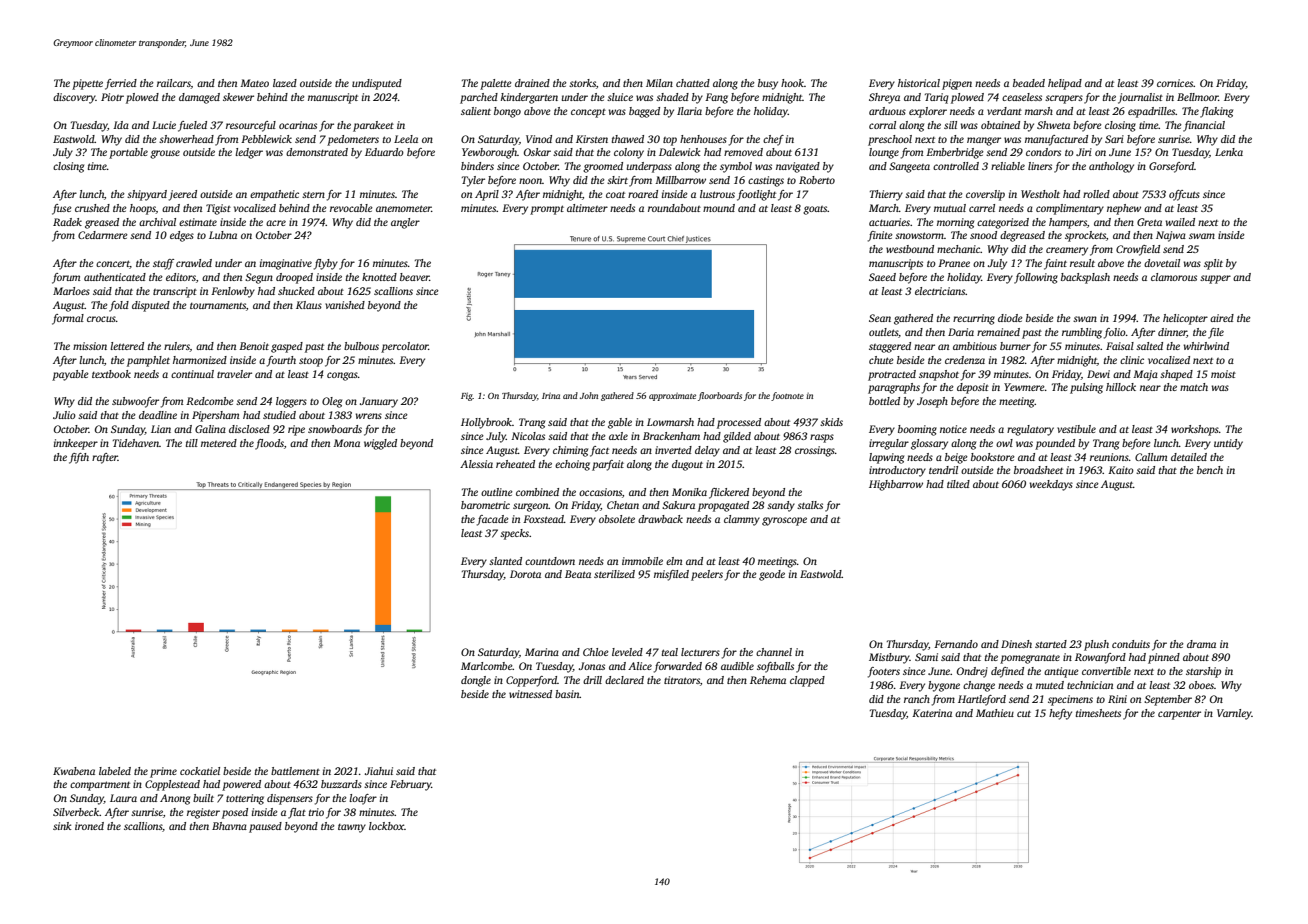 This document has width=1308, height=924. I want to click on pipette, so click(87, 84).
